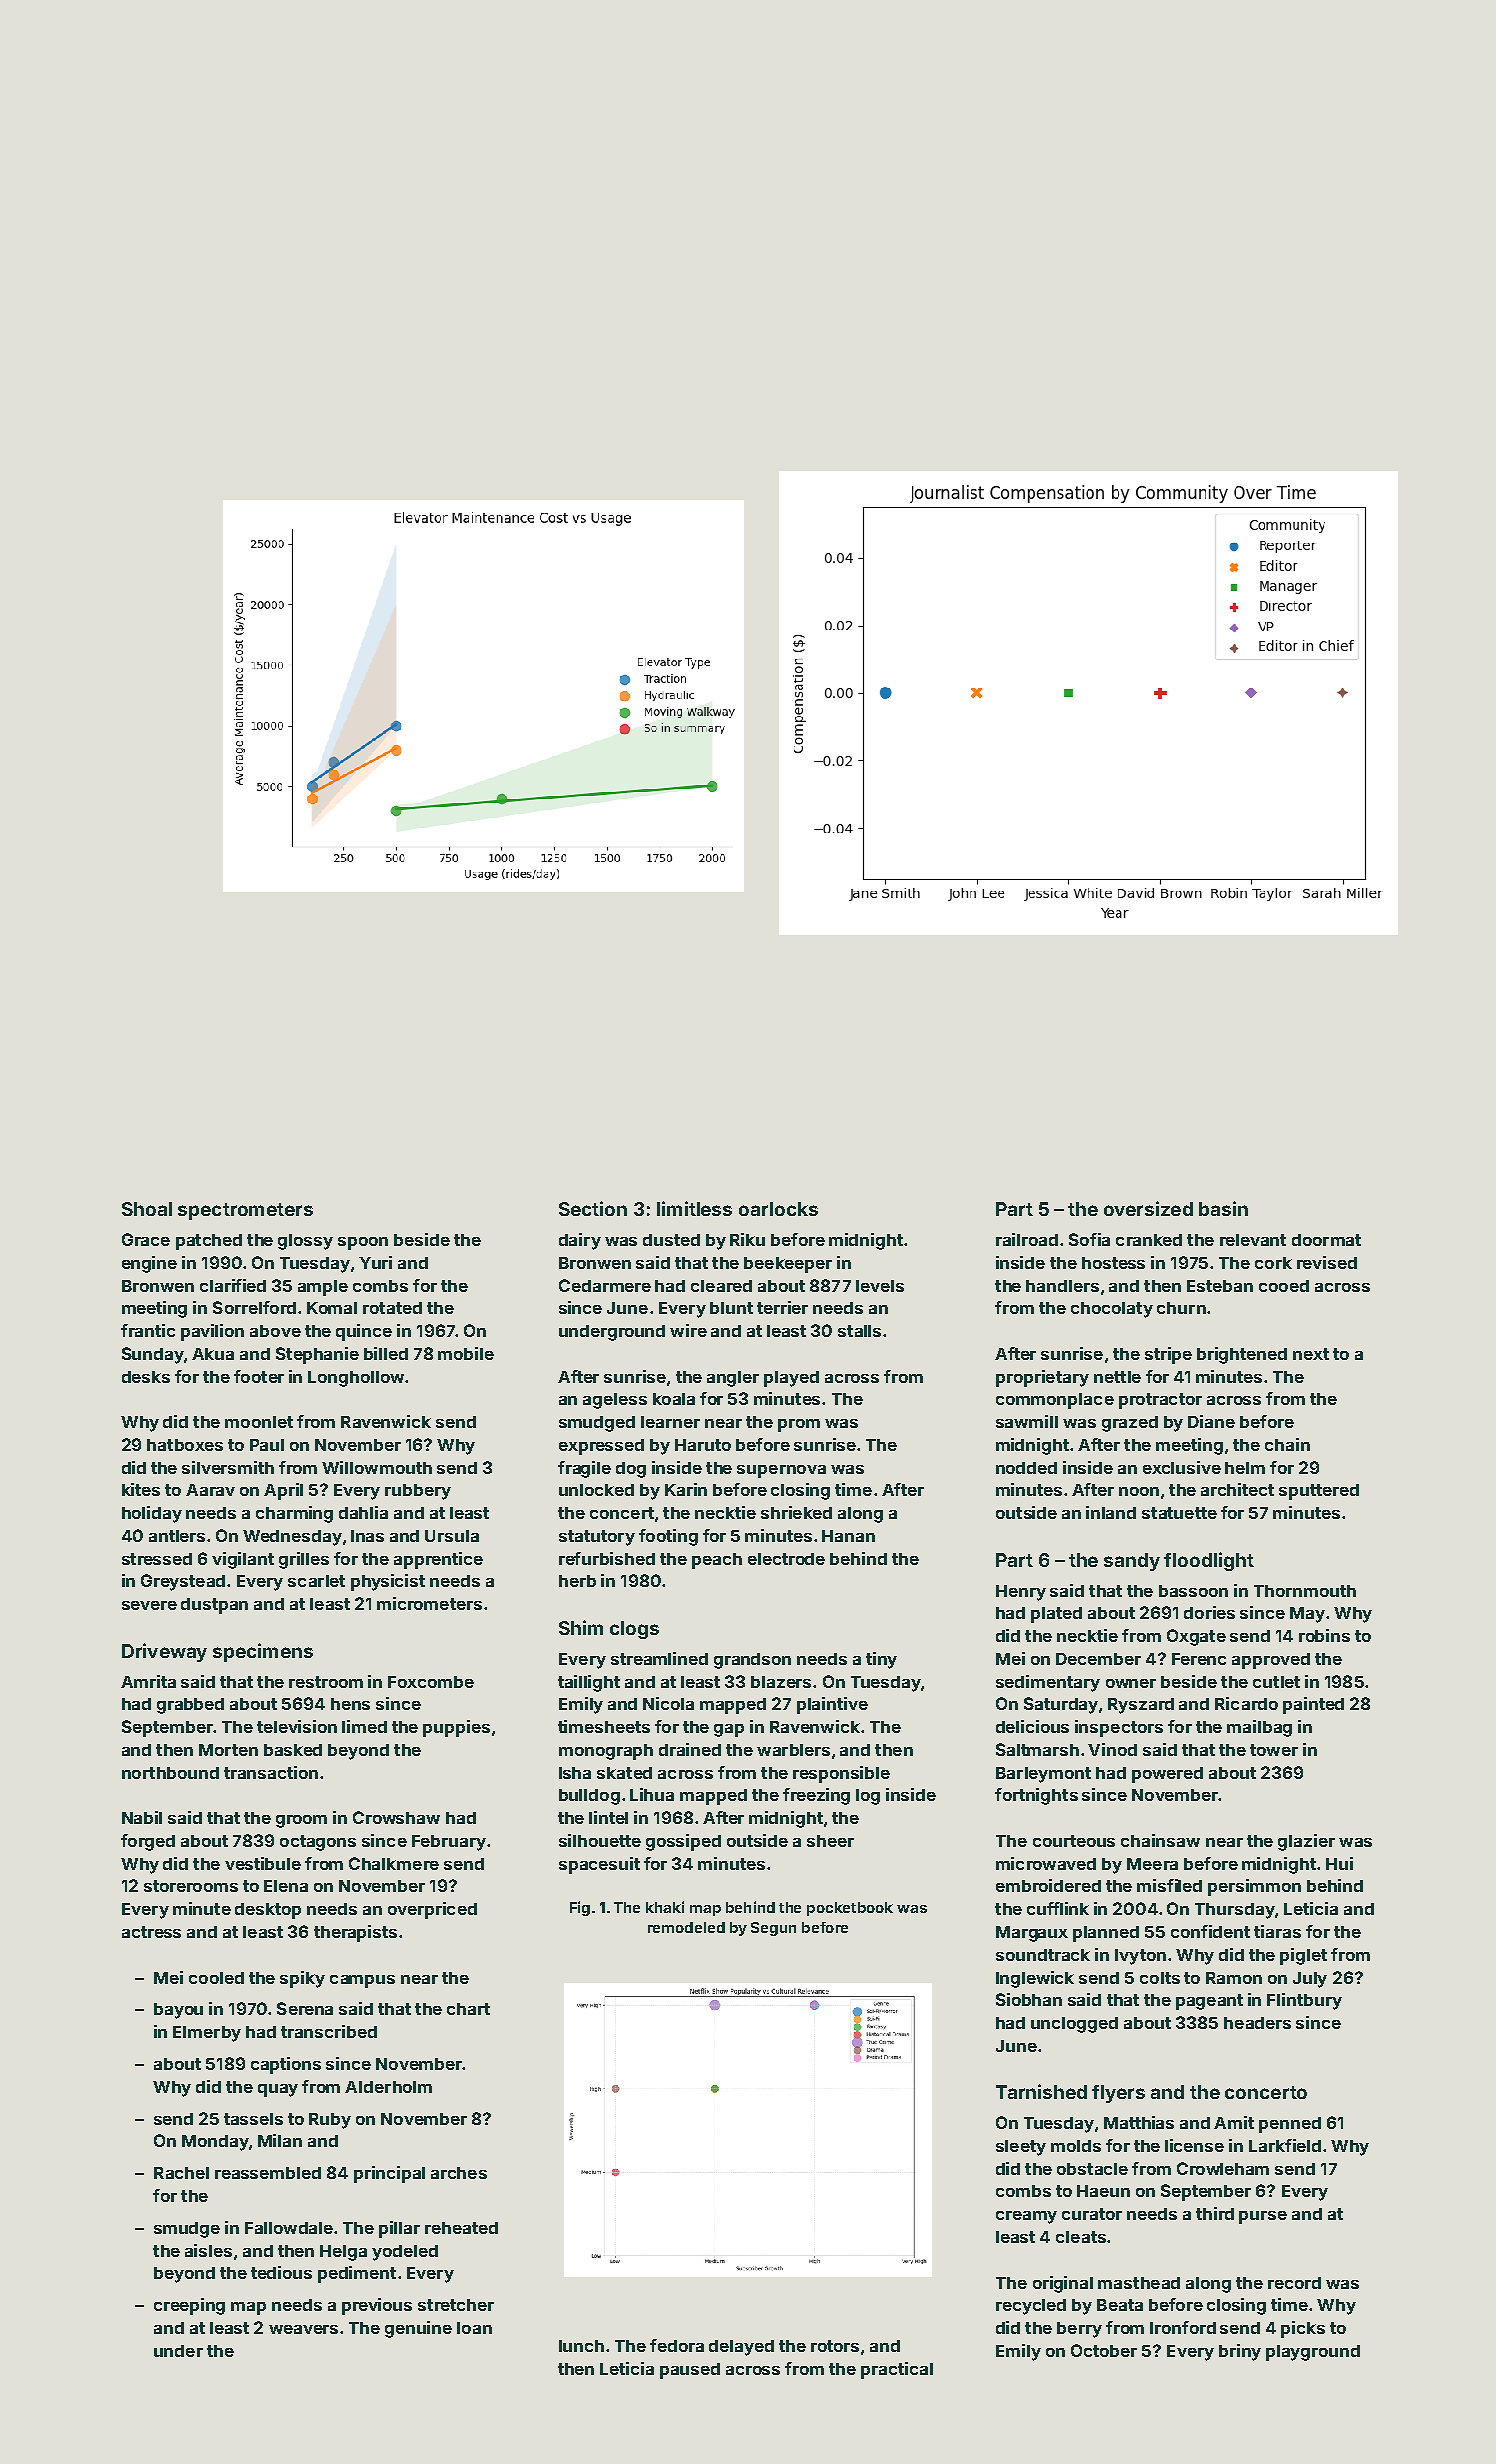 The height and width of the screenshot is (2464, 1496). Describe the element at coordinates (459, 2173) in the screenshot. I see `arches` at that location.
